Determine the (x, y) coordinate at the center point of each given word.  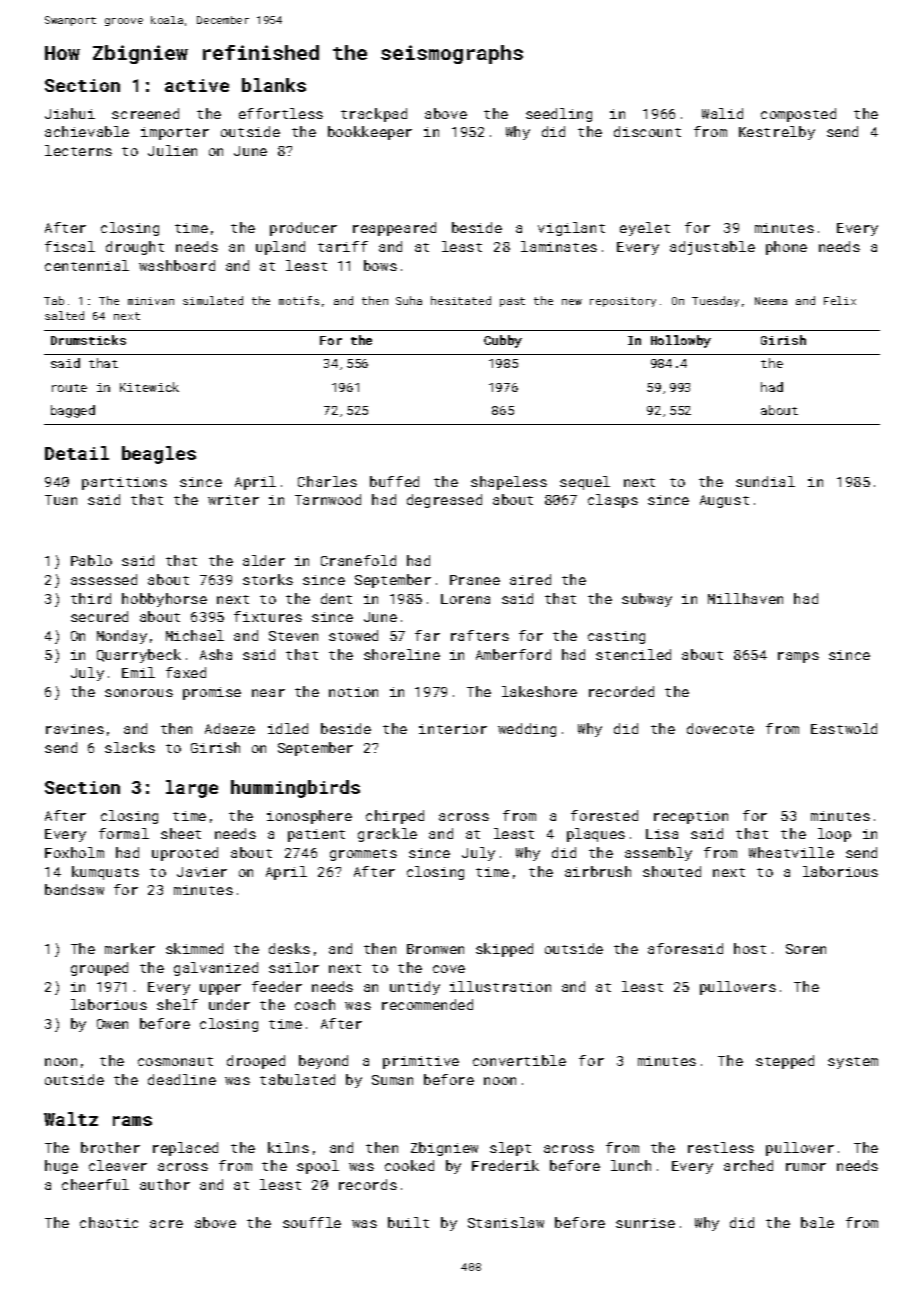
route (69, 388)
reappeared (394, 229)
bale (817, 1222)
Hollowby (681, 341)
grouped (99, 969)
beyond (323, 1062)
